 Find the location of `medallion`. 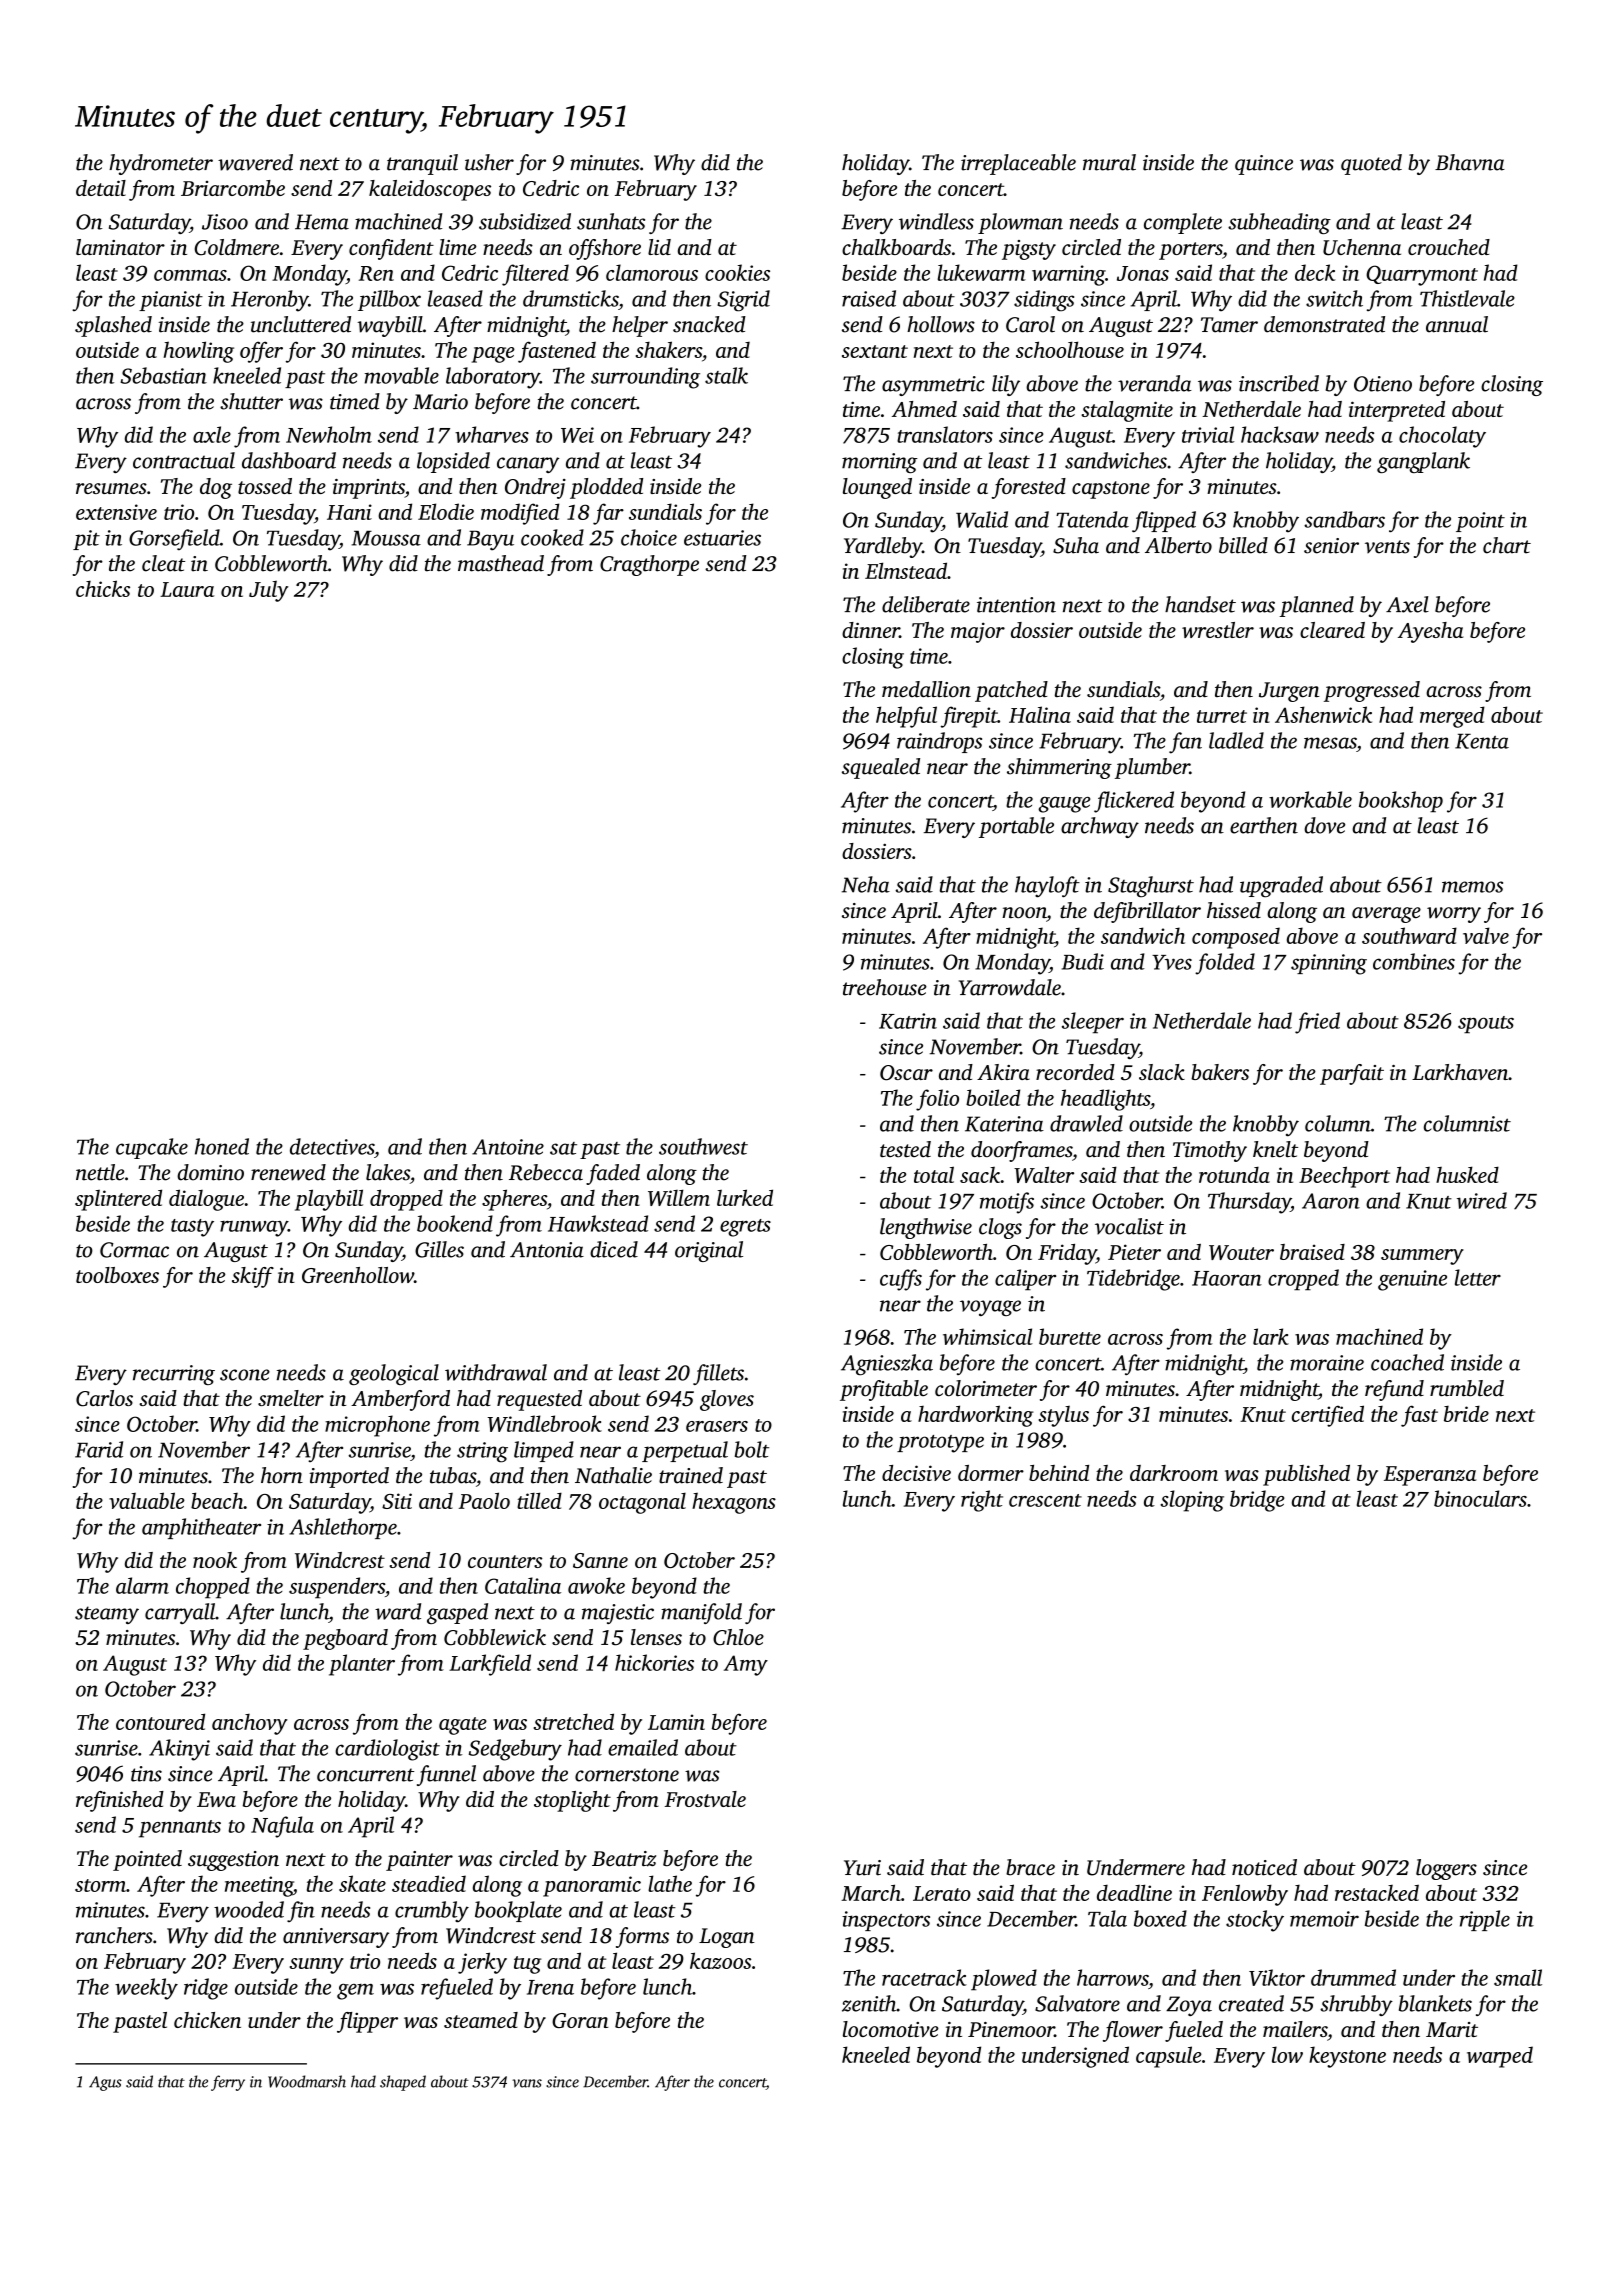

medallion is located at coordinates (926, 689).
